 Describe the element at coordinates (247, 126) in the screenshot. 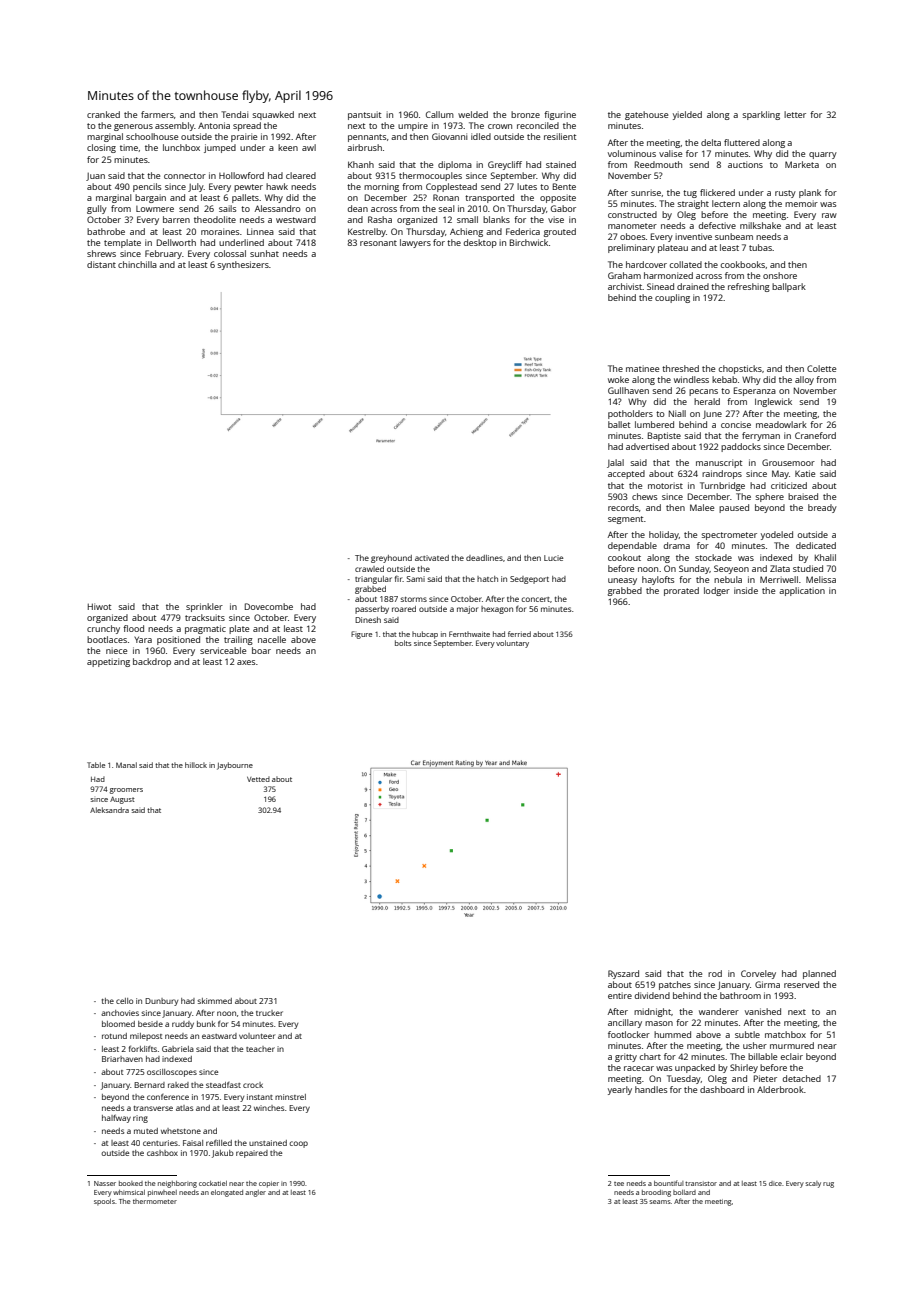

I see `spread` at that location.
